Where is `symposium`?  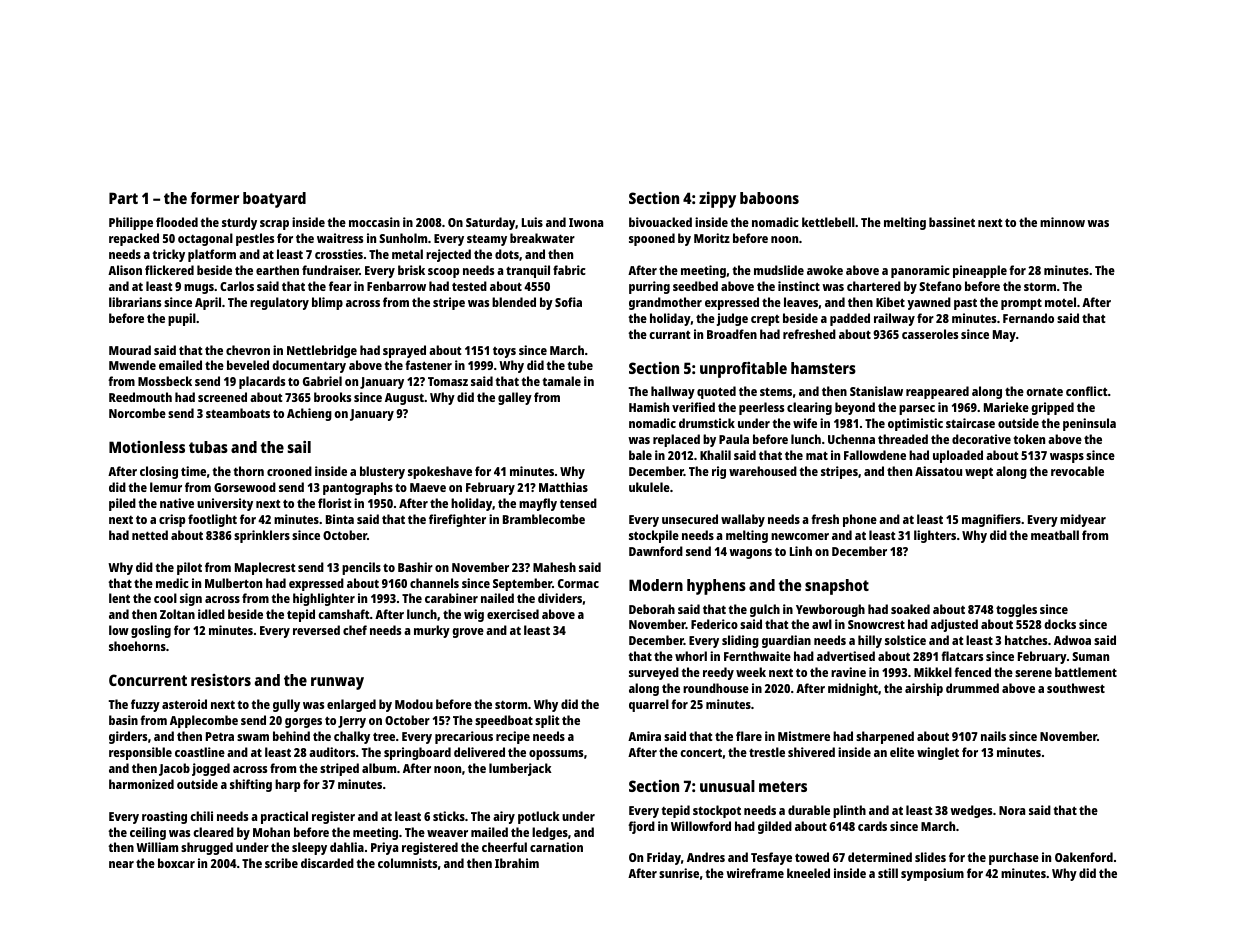
symposium is located at coordinates (932, 874).
